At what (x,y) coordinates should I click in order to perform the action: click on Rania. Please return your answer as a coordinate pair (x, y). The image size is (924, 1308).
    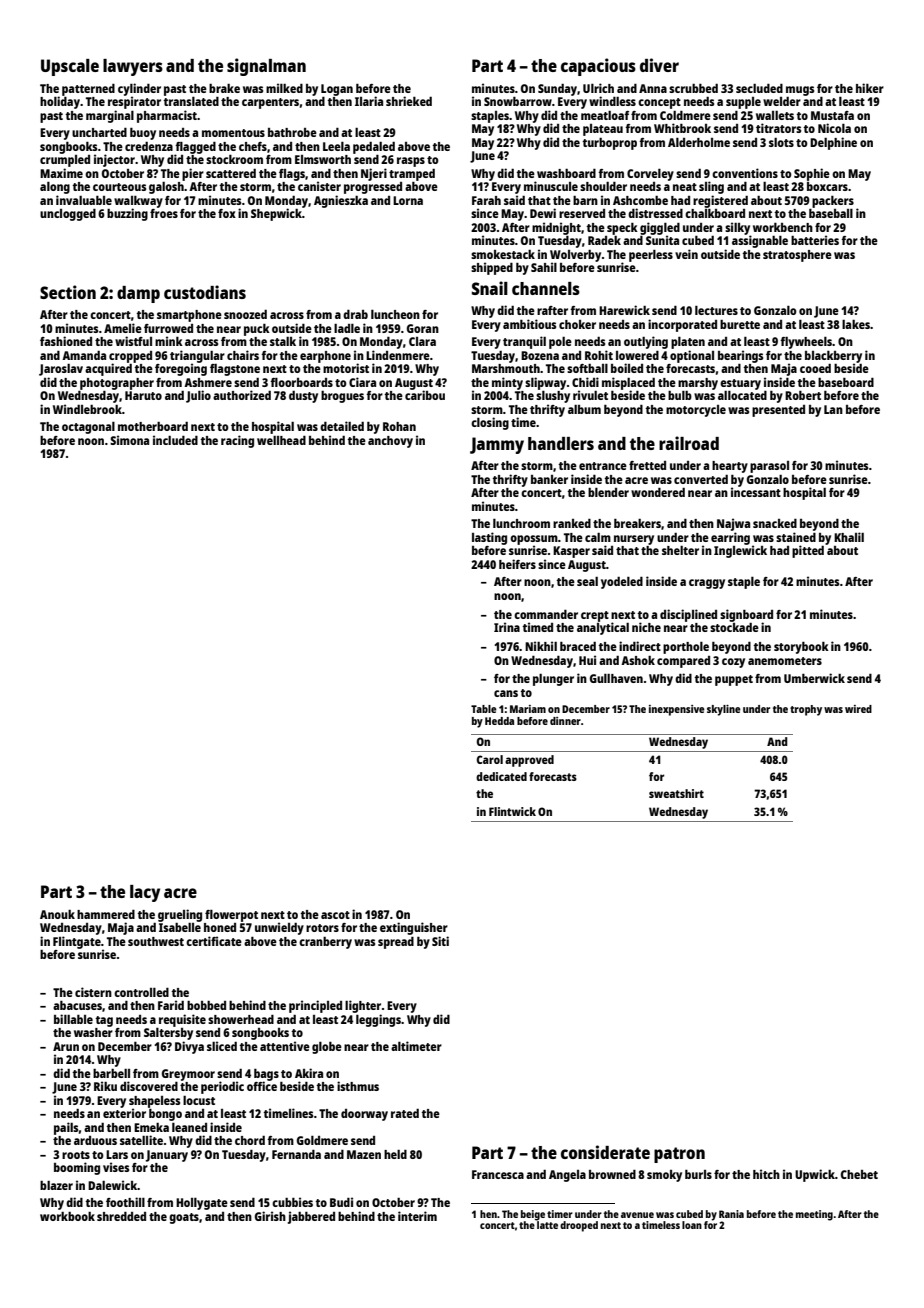
    Looking at the image, I should click on (731, 1214).
